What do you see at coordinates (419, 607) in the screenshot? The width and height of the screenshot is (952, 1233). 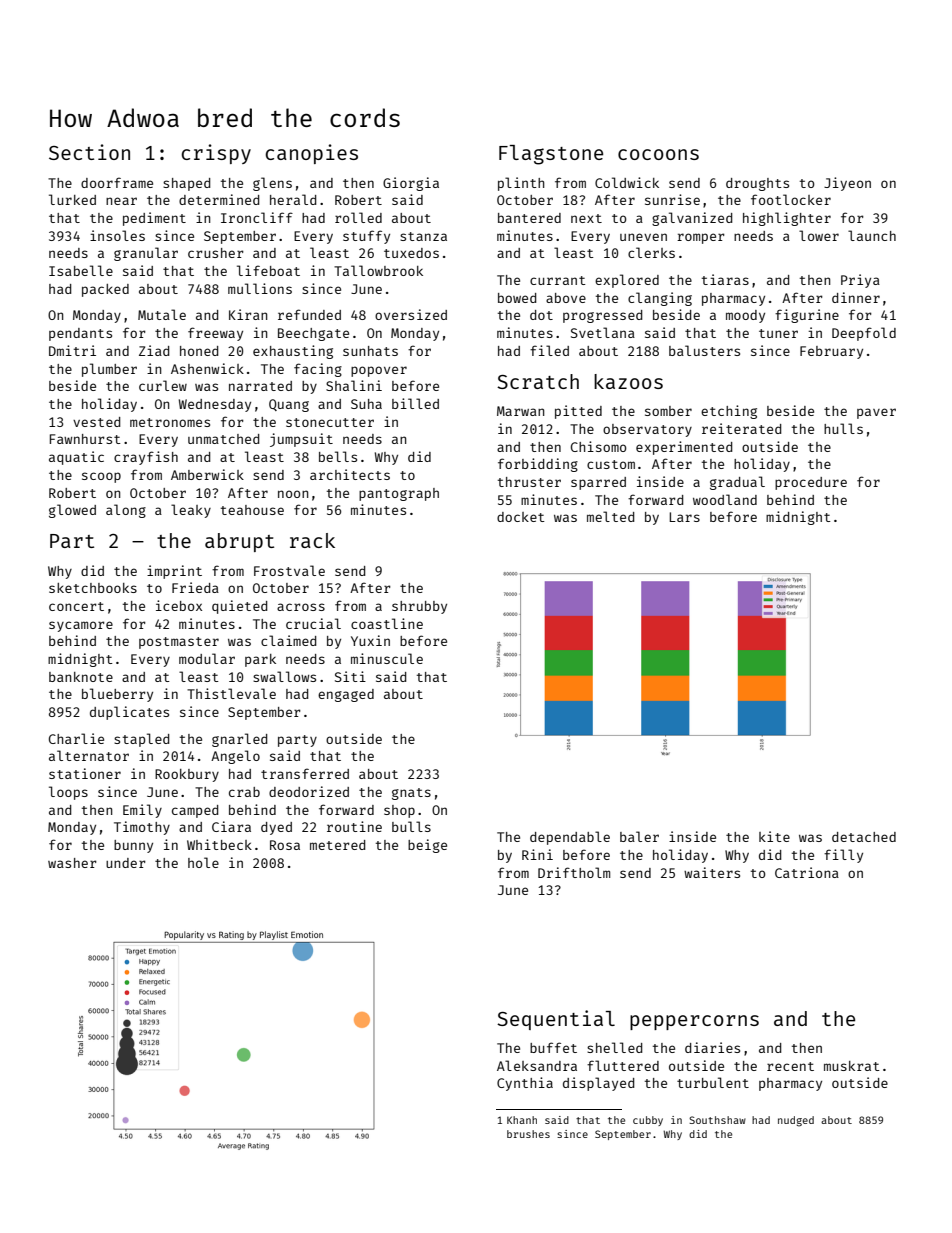 I see `shrubby` at bounding box center [419, 607].
